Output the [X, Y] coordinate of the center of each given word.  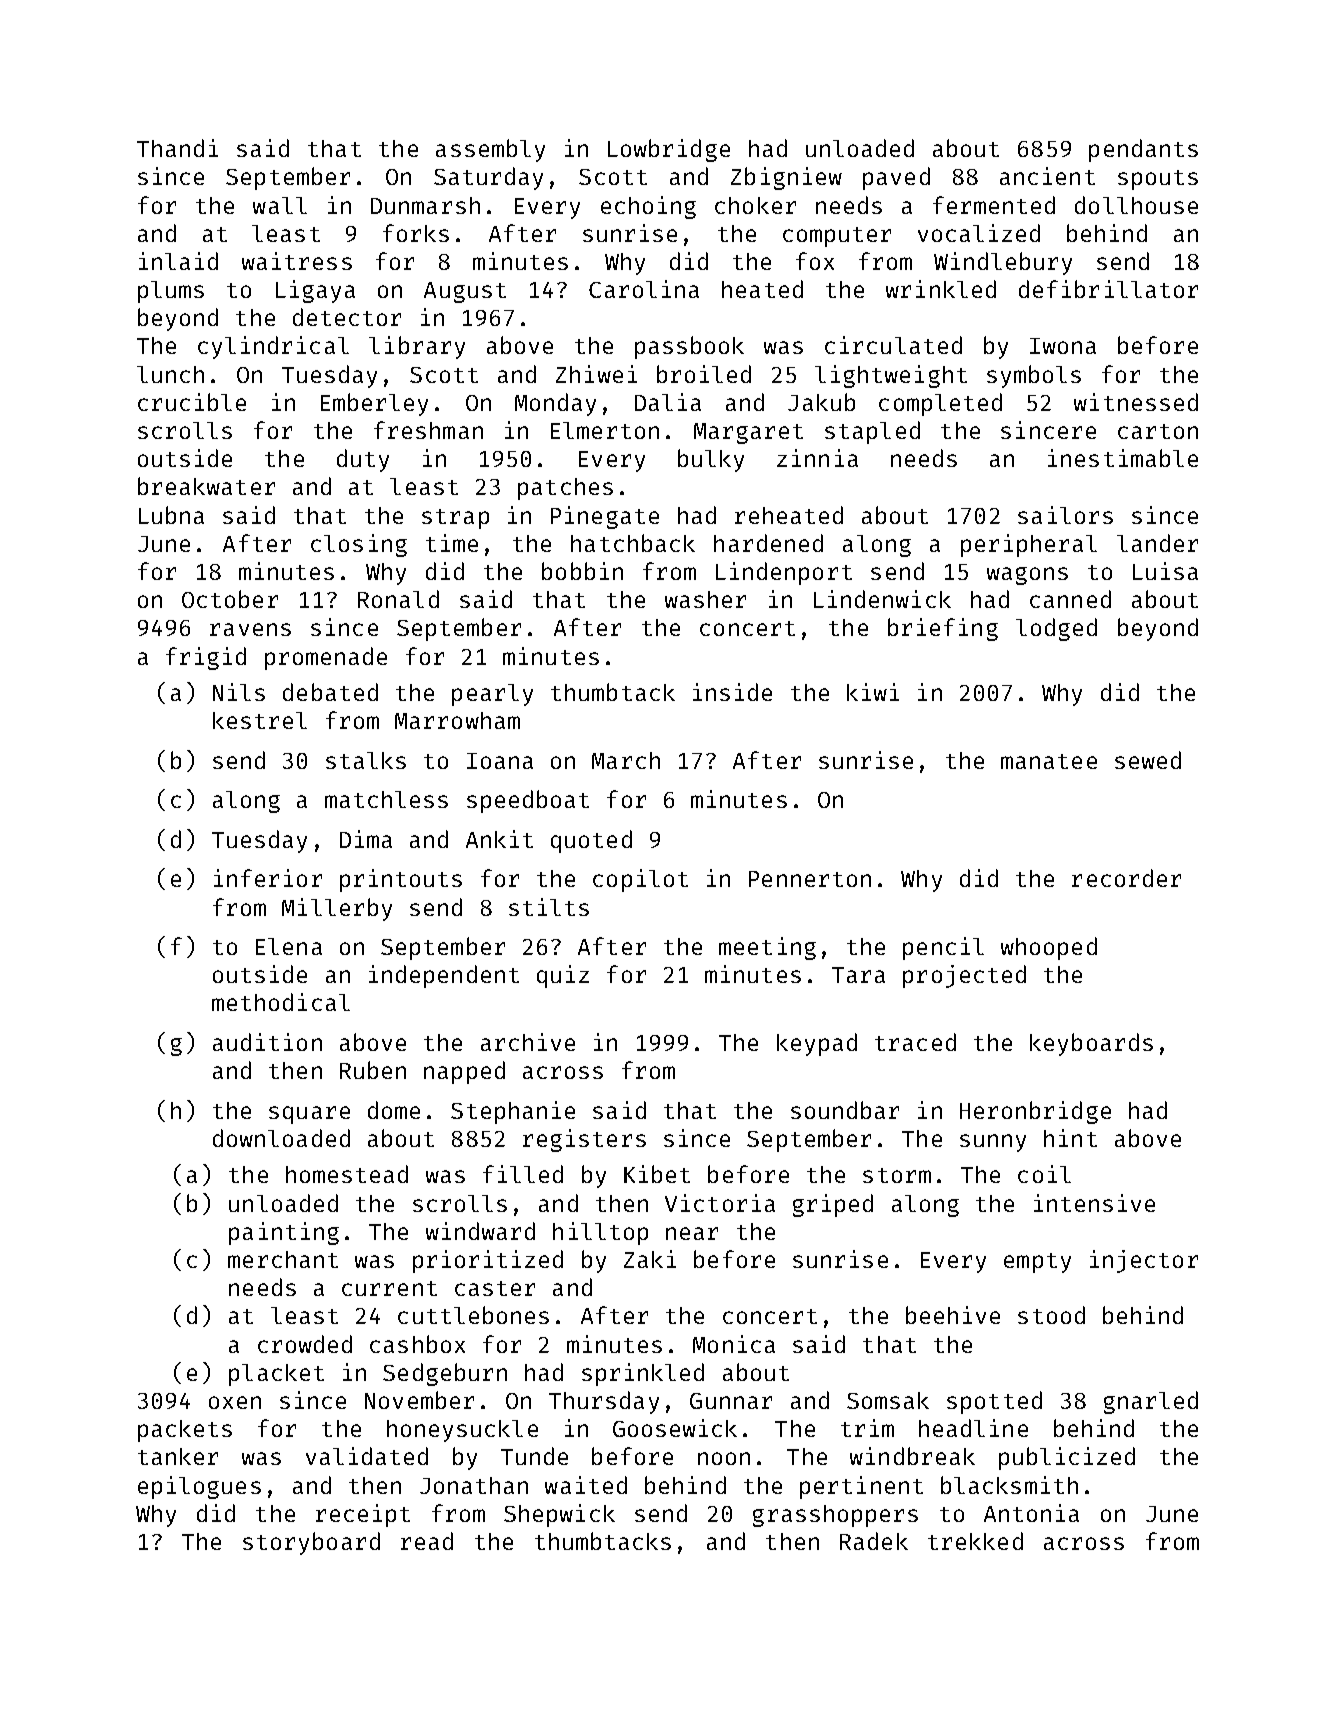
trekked [975, 1541]
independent [444, 976]
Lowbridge [669, 150]
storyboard [311, 1543]
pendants [1143, 150]
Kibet [657, 1174]
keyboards [1091, 1044]
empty [1037, 1263]
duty [363, 460]
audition [267, 1042]
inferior [268, 878]
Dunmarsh [425, 205]
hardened [768, 543]
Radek [874, 1541]
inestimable [1123, 458]
